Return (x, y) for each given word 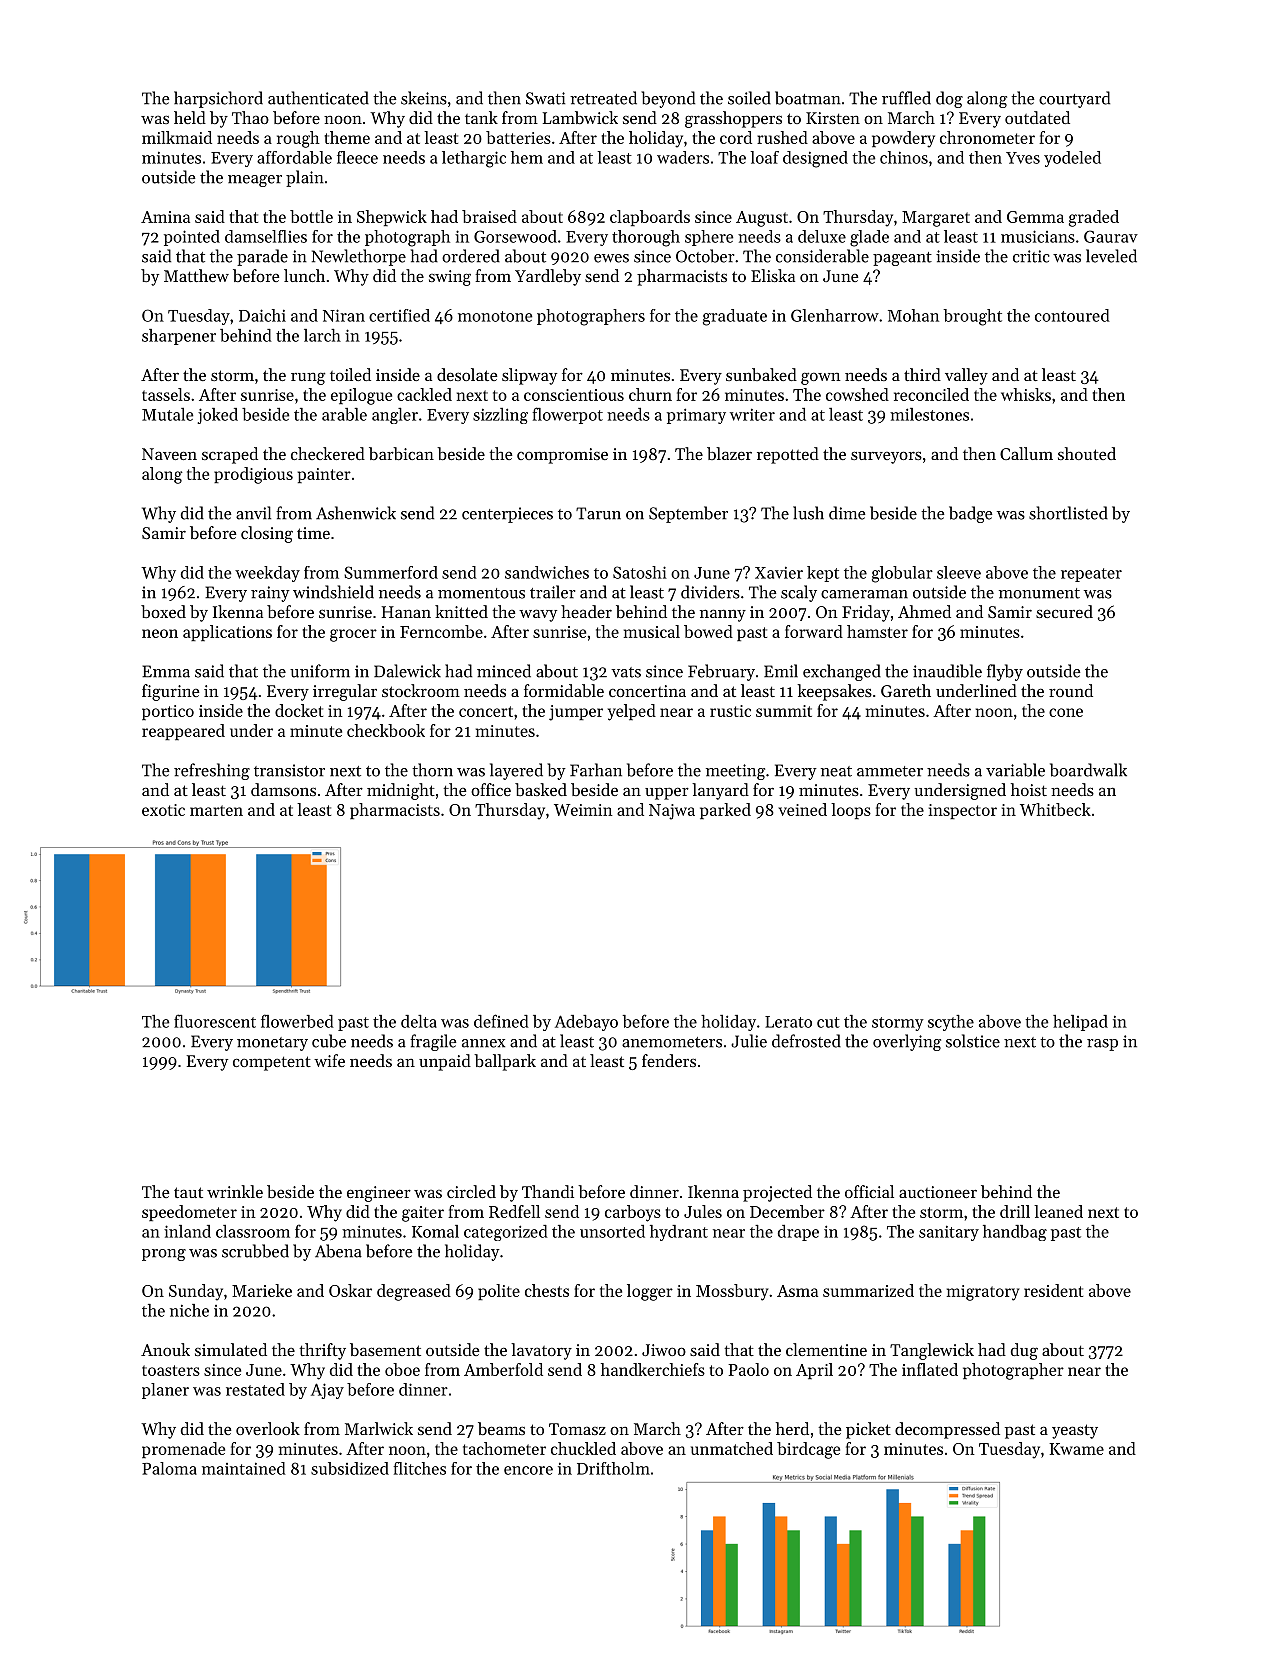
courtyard (1074, 99)
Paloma (169, 1468)
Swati (545, 98)
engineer (379, 1194)
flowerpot (567, 415)
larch (322, 335)
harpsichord (218, 99)
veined (802, 809)
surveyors (886, 457)
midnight (401, 791)
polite (499, 1292)
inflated (930, 1369)
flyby (1005, 672)
